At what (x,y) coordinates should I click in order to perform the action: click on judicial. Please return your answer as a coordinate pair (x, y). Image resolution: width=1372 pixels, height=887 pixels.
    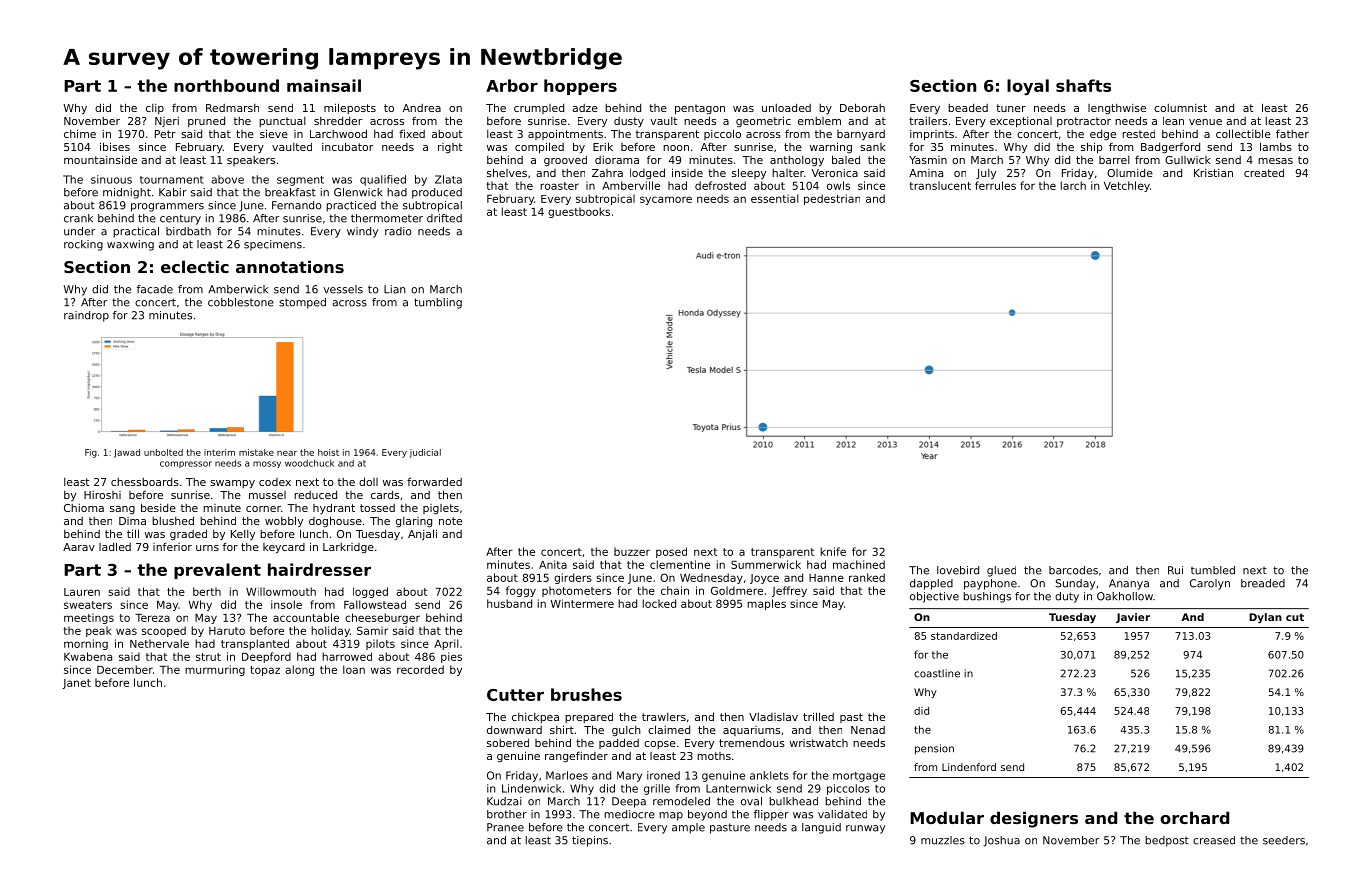
    Looking at the image, I should click on (425, 453).
